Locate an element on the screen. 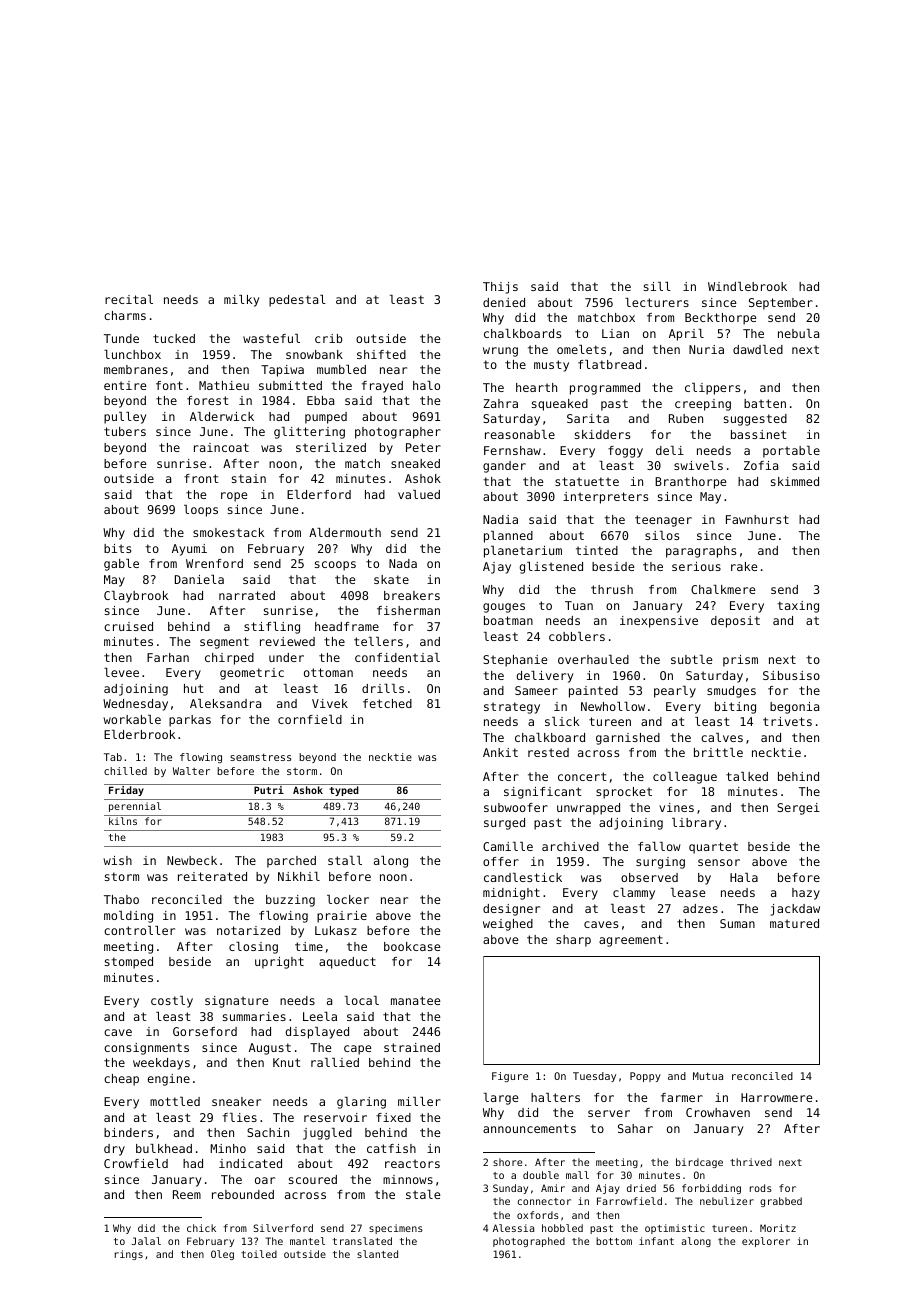 Image resolution: width=924 pixels, height=1308 pixels. charms is located at coordinates (125, 315).
